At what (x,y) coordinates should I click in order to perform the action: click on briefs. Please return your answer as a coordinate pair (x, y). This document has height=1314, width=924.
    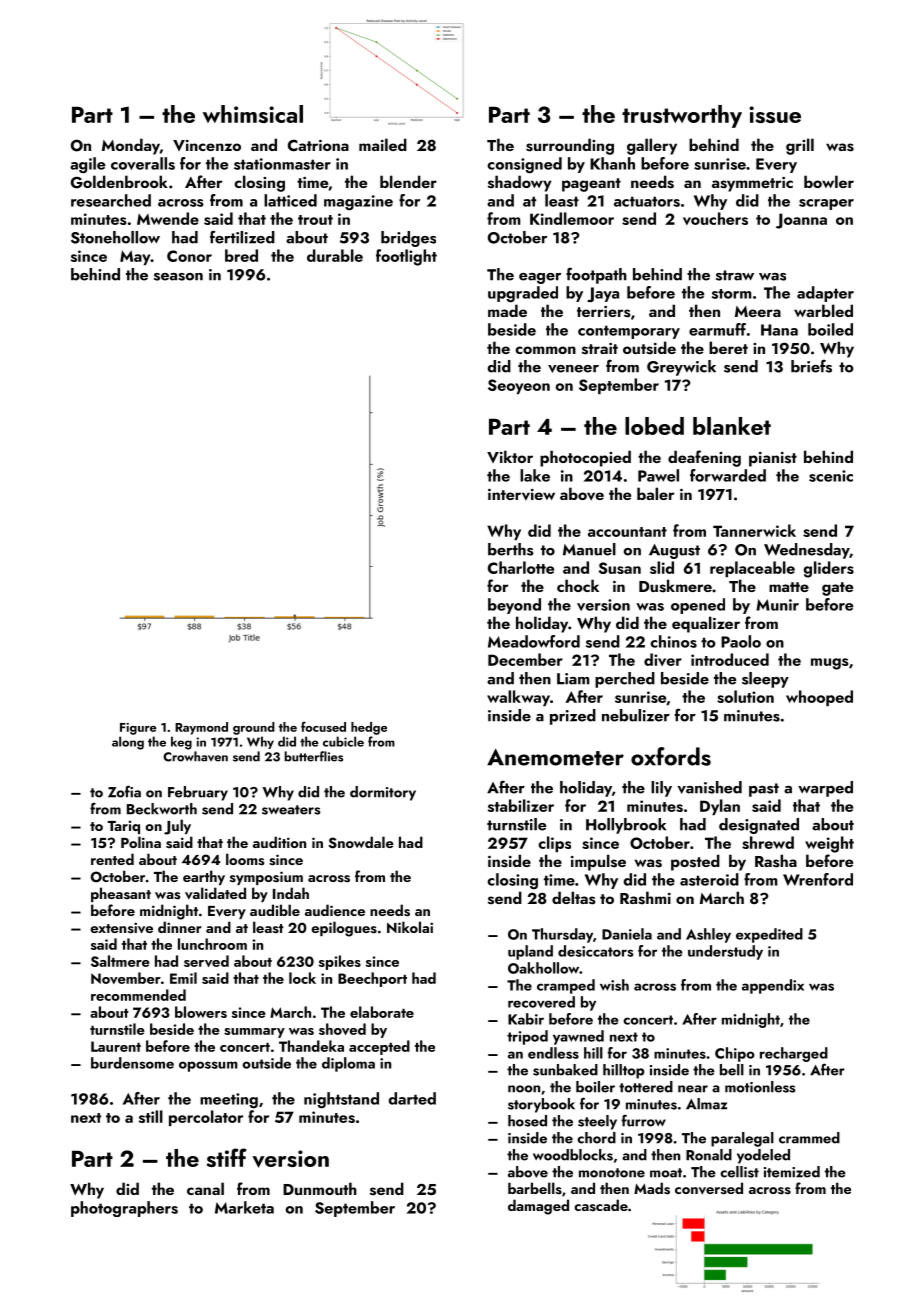
    Looking at the image, I should click on (811, 366).
